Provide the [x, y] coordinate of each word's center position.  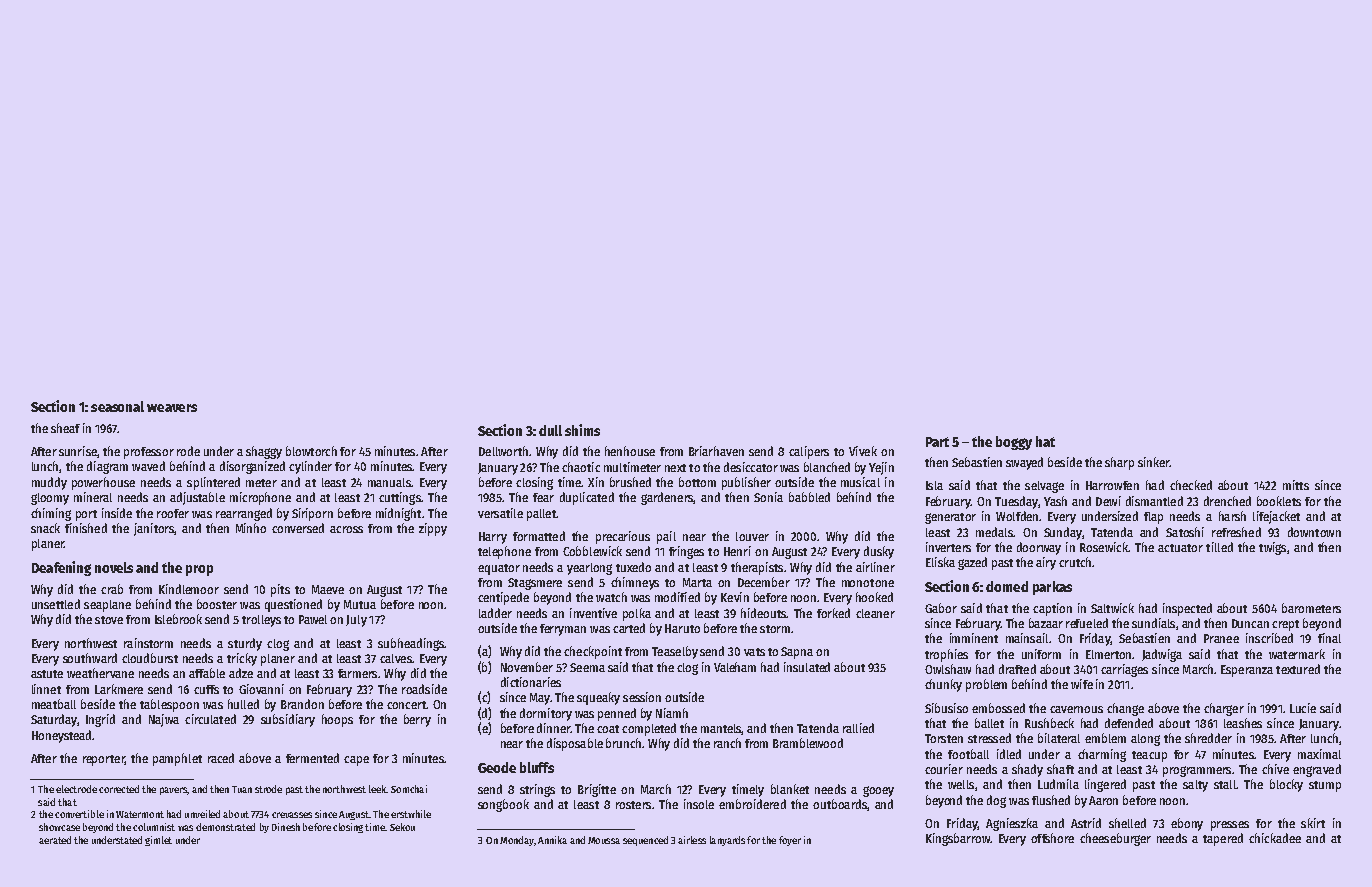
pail [666, 537]
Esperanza [1247, 671]
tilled [1219, 547]
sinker [1153, 462]
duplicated [587, 498]
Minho [251, 528]
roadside [424, 689]
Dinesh [286, 827]
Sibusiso [946, 708]
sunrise [78, 451]
